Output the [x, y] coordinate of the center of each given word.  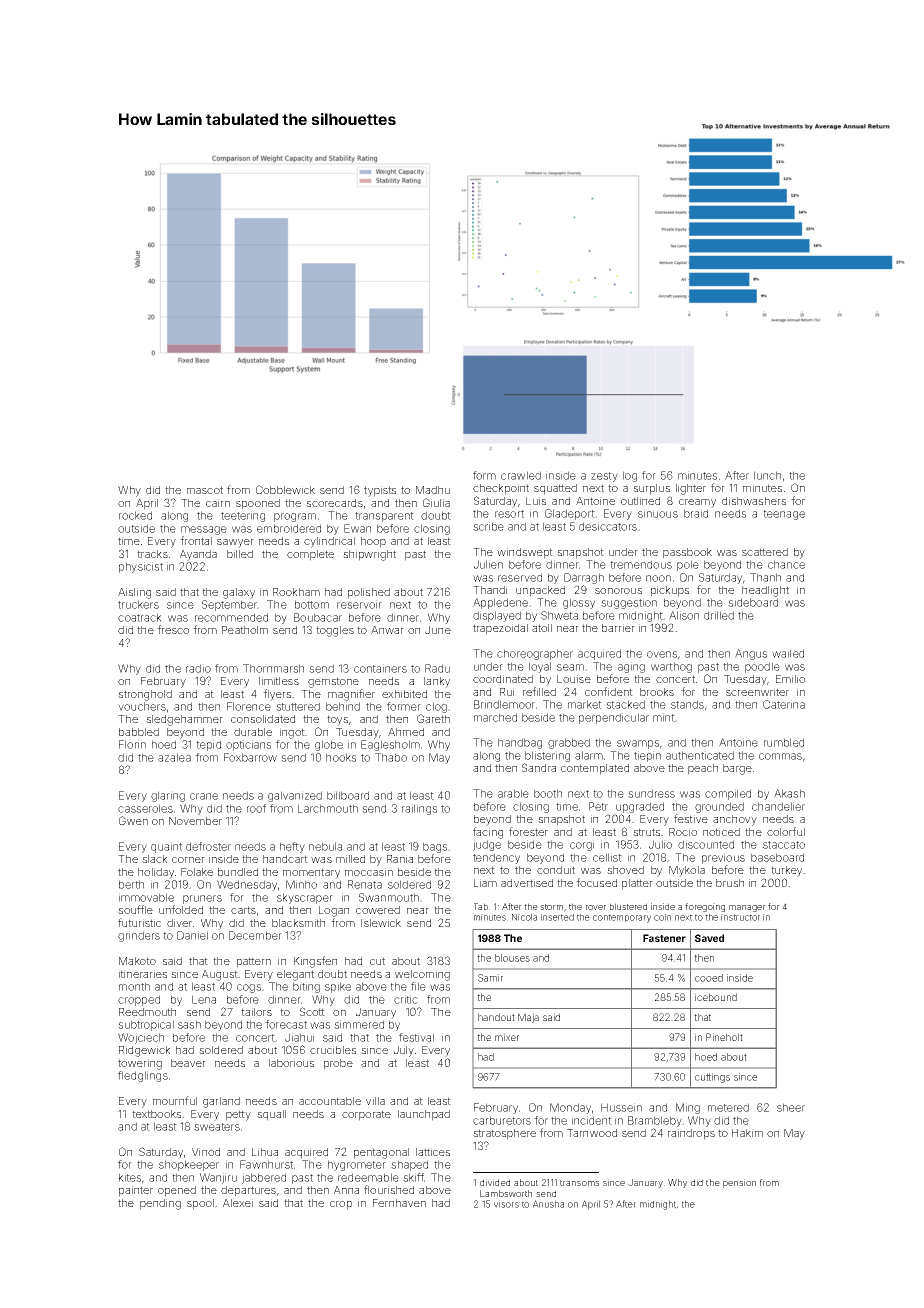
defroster [208, 846]
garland [221, 1102]
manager [747, 908]
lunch [767, 475]
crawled [521, 475]
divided [495, 1182]
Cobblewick [285, 489]
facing [488, 833]
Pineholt [724, 1037]
